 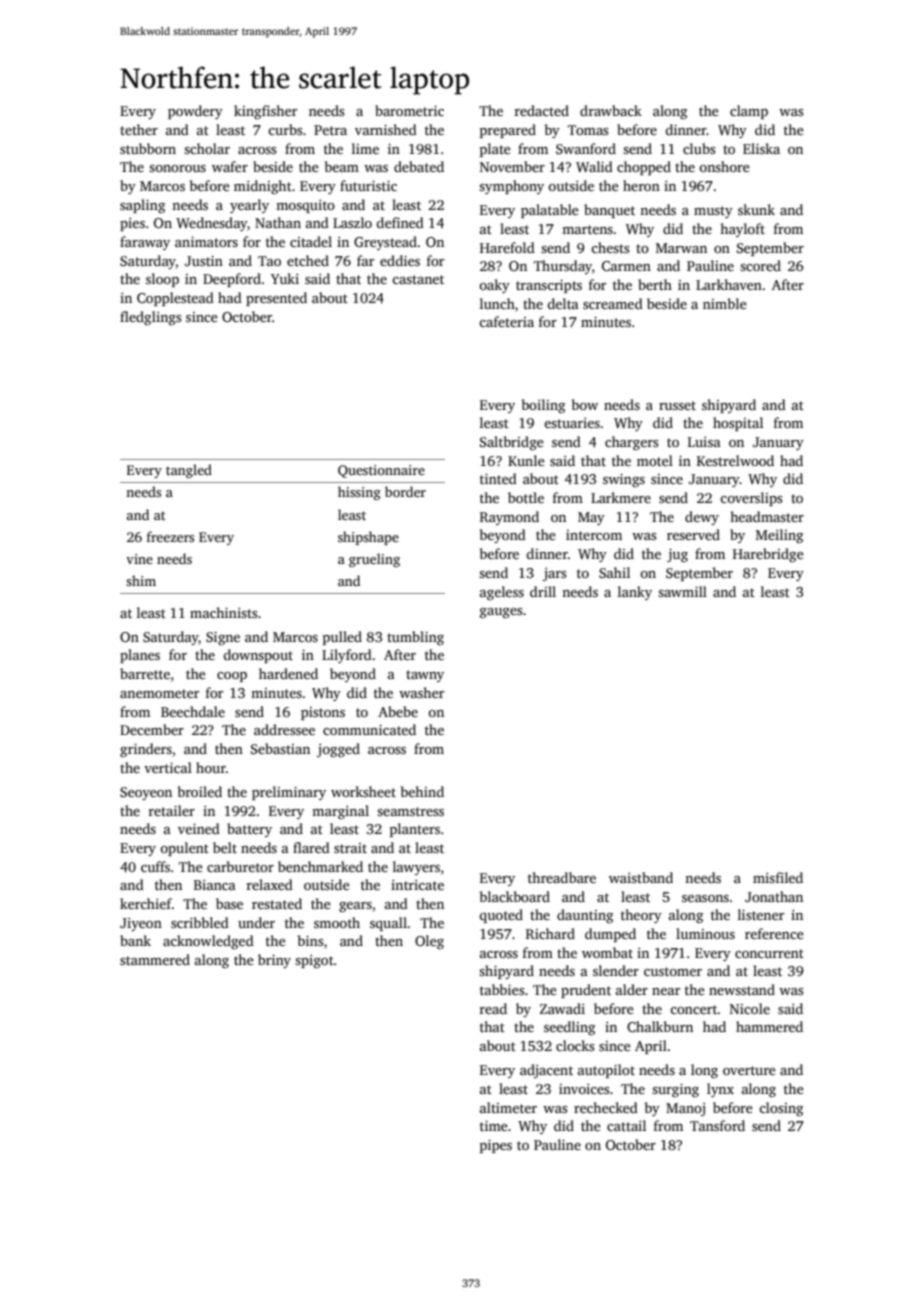 What do you see at coordinates (146, 793) in the screenshot?
I see `Seoyeon` at bounding box center [146, 793].
